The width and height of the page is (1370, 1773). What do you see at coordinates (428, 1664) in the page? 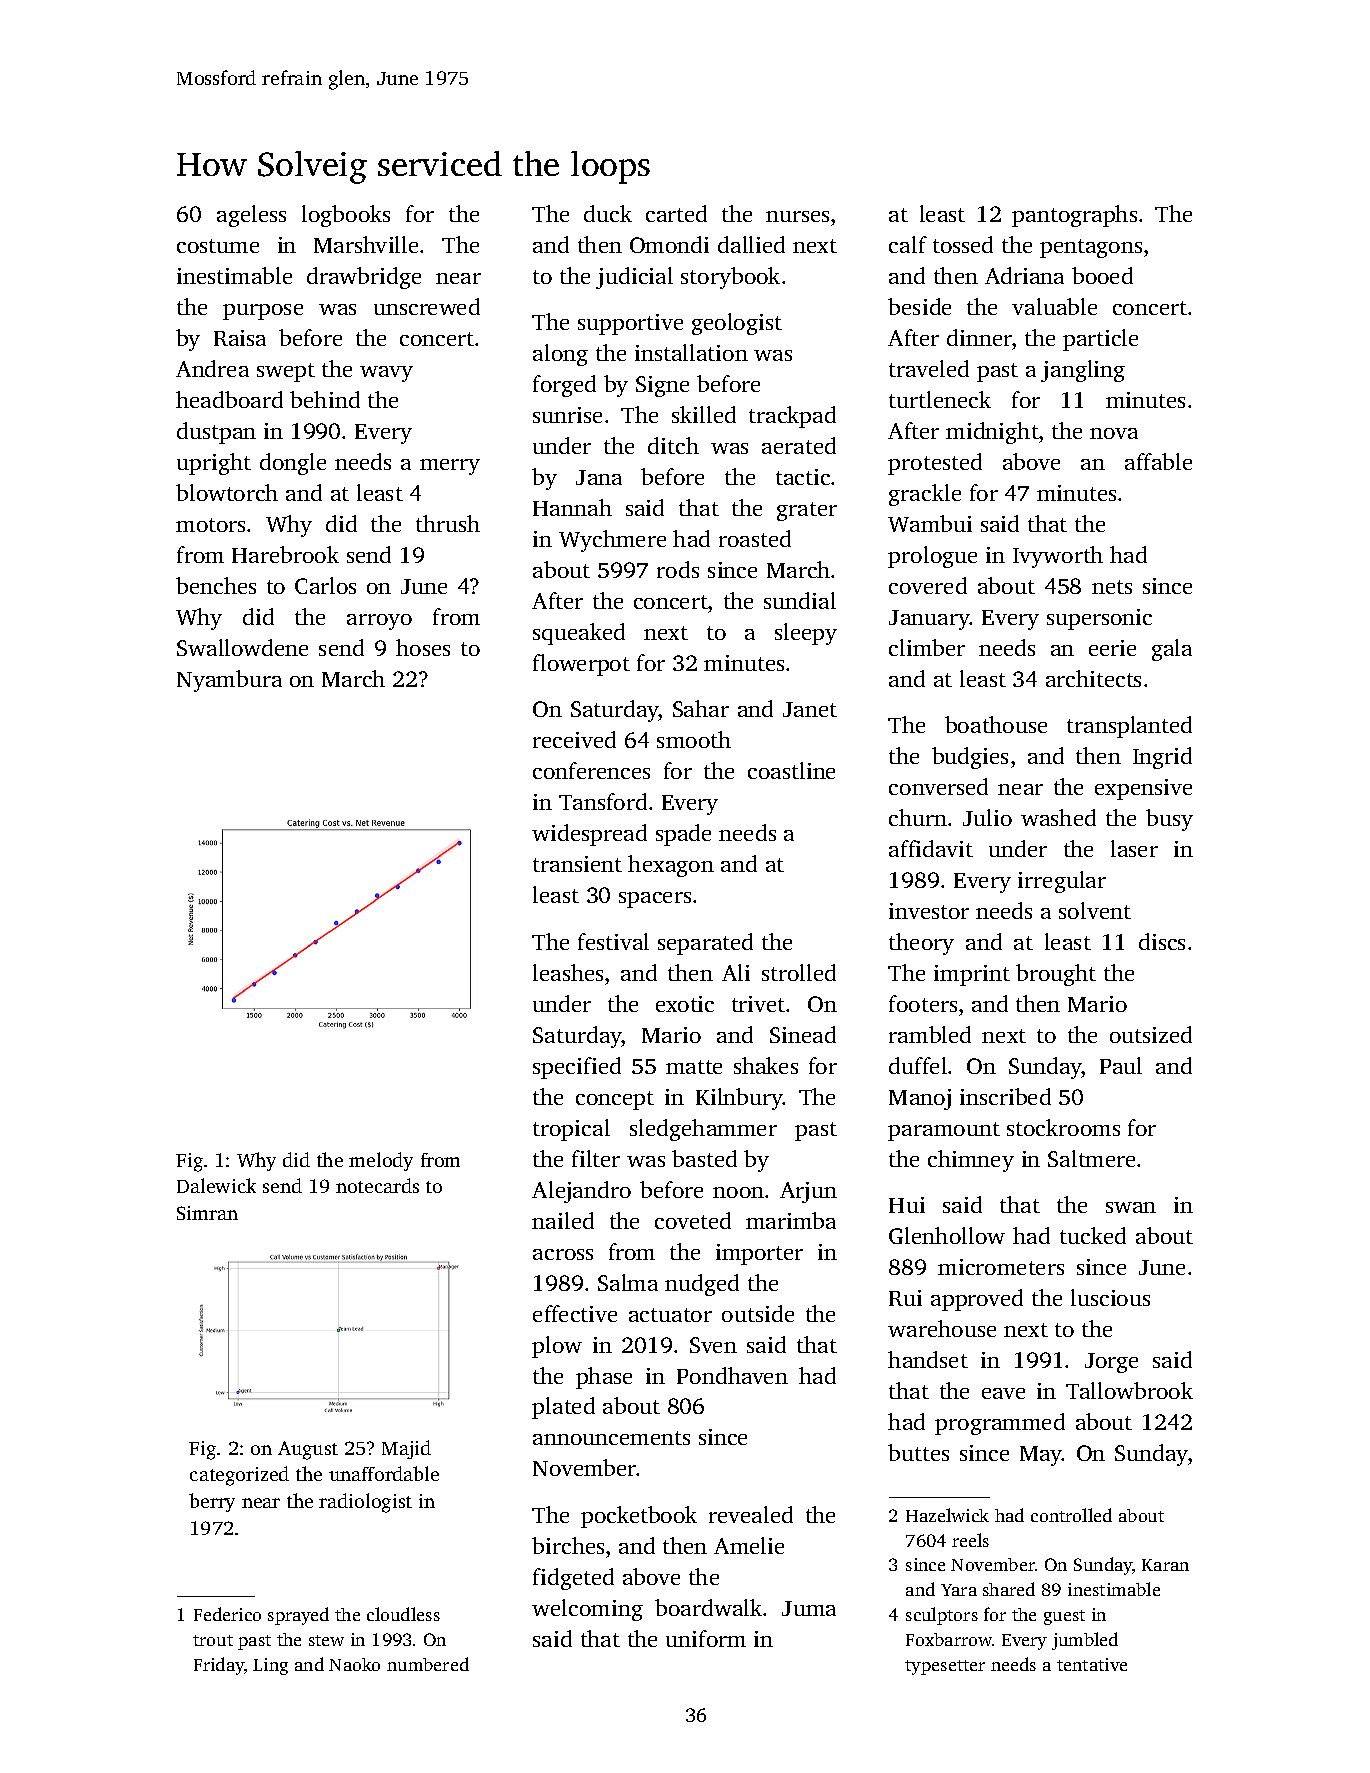
I see `numbered` at bounding box center [428, 1664].
